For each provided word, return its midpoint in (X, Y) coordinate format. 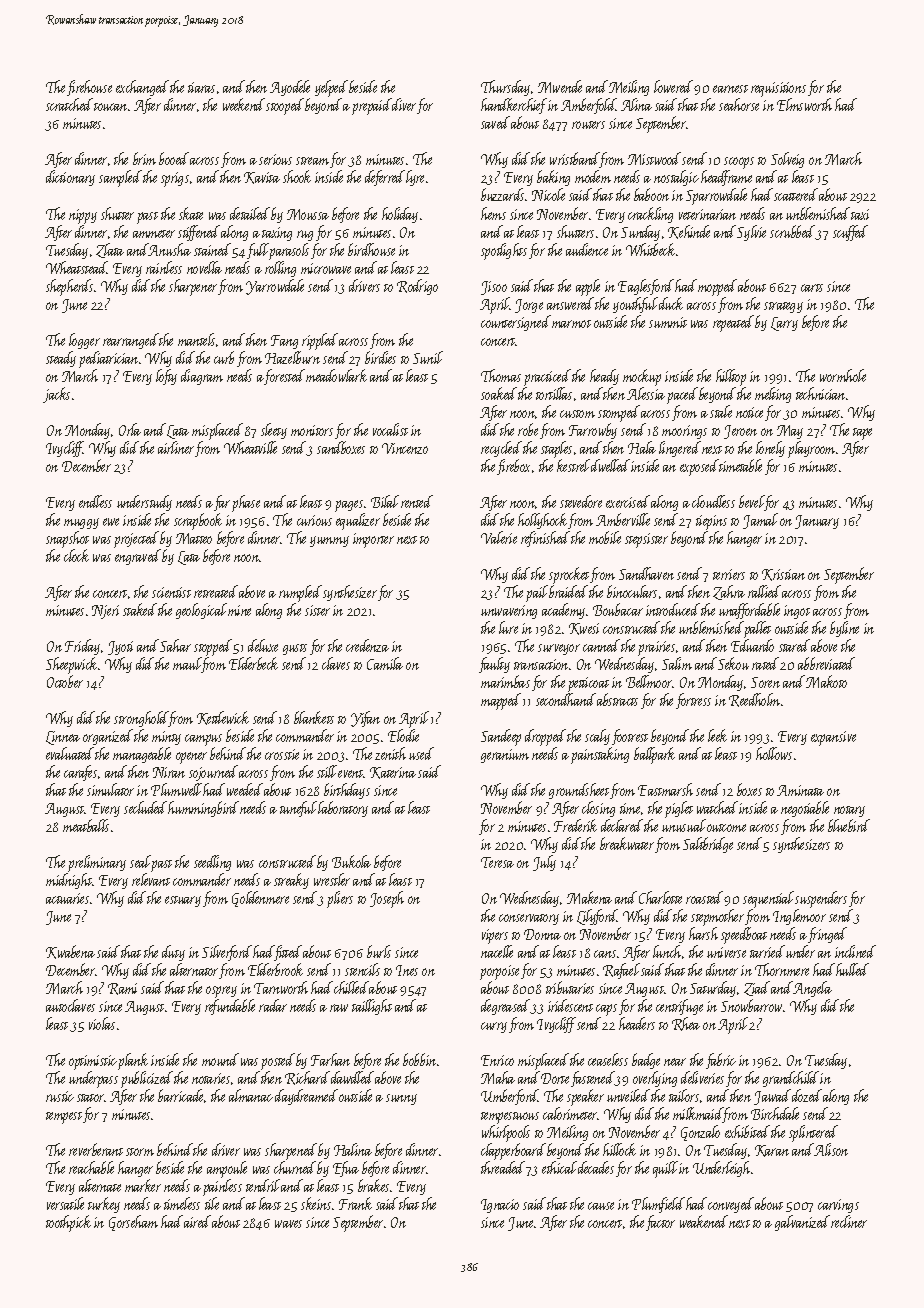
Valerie (499, 537)
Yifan (365, 719)
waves (288, 1224)
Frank (355, 1203)
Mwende (560, 86)
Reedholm (754, 700)
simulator (110, 789)
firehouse (89, 88)
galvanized (802, 1223)
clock (76, 555)
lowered (673, 86)
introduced (673, 609)
